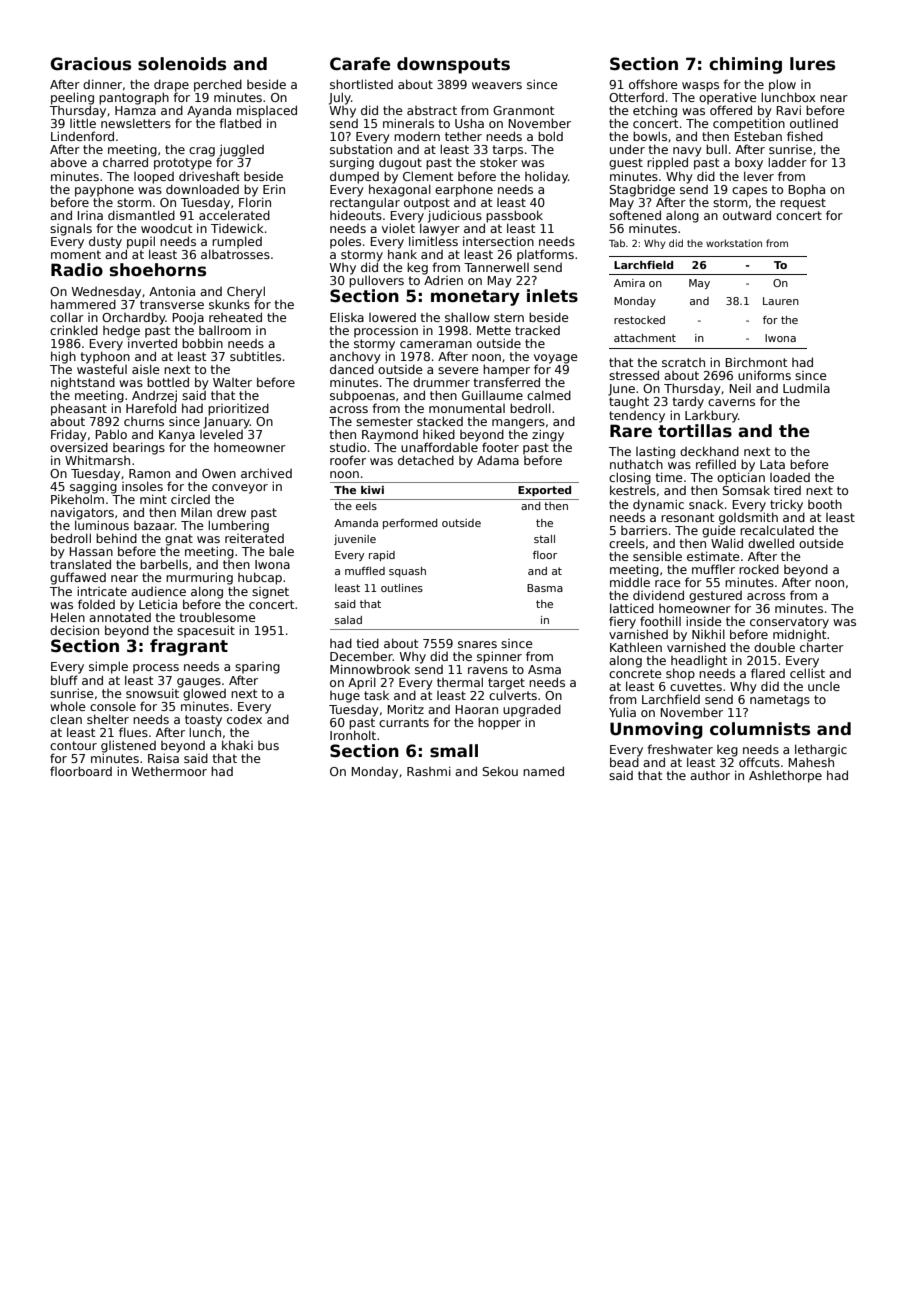  I want to click on toasty, so click(203, 721).
